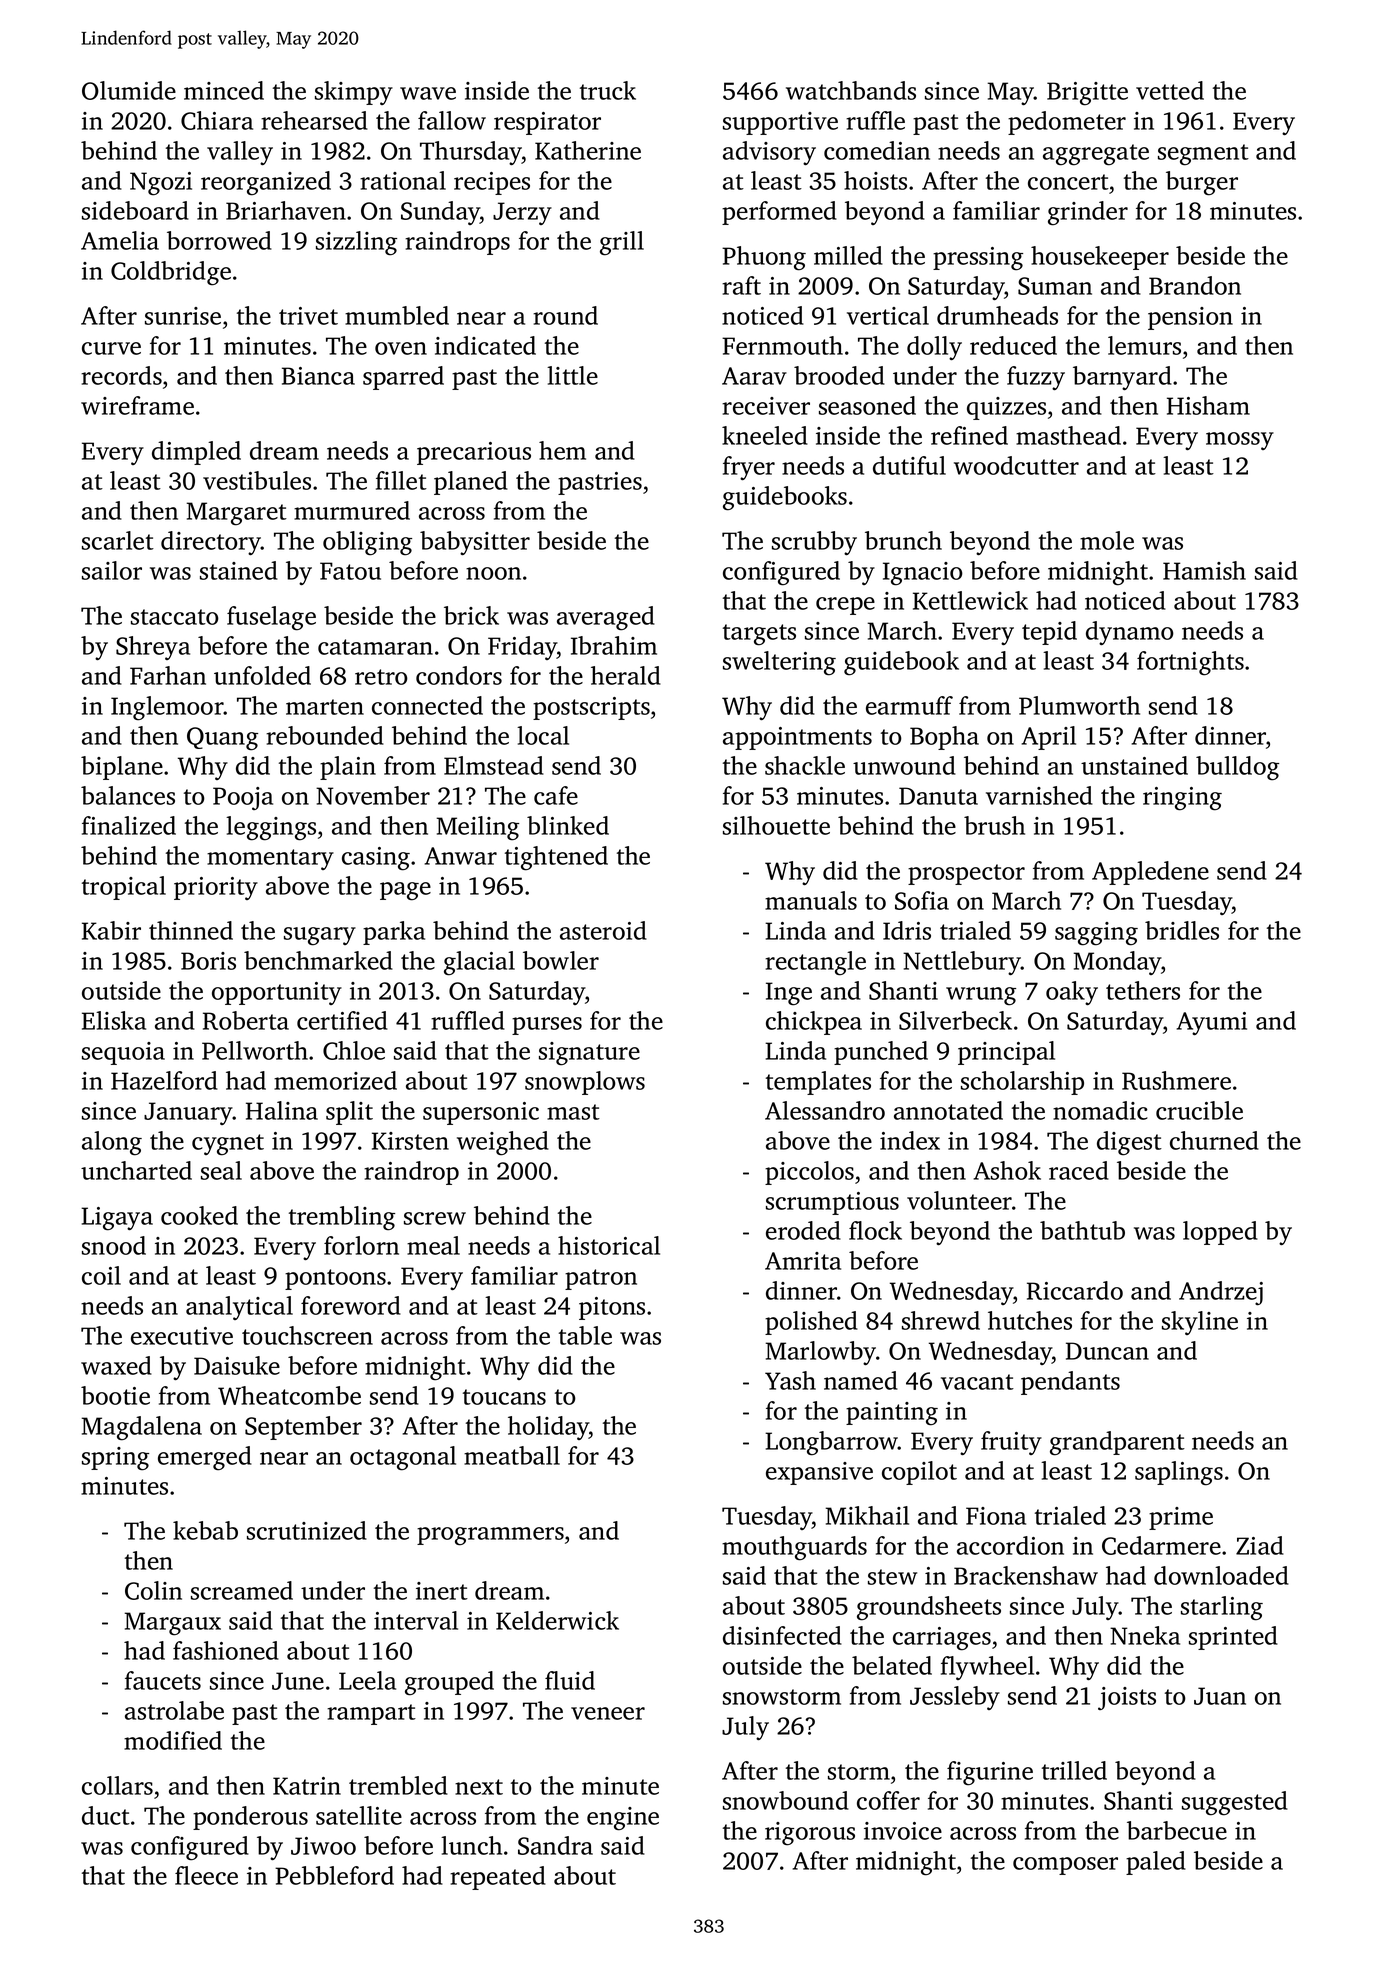 The height and width of the page is (1969, 1386). What do you see at coordinates (118, 540) in the page?
I see `scarlet` at bounding box center [118, 540].
